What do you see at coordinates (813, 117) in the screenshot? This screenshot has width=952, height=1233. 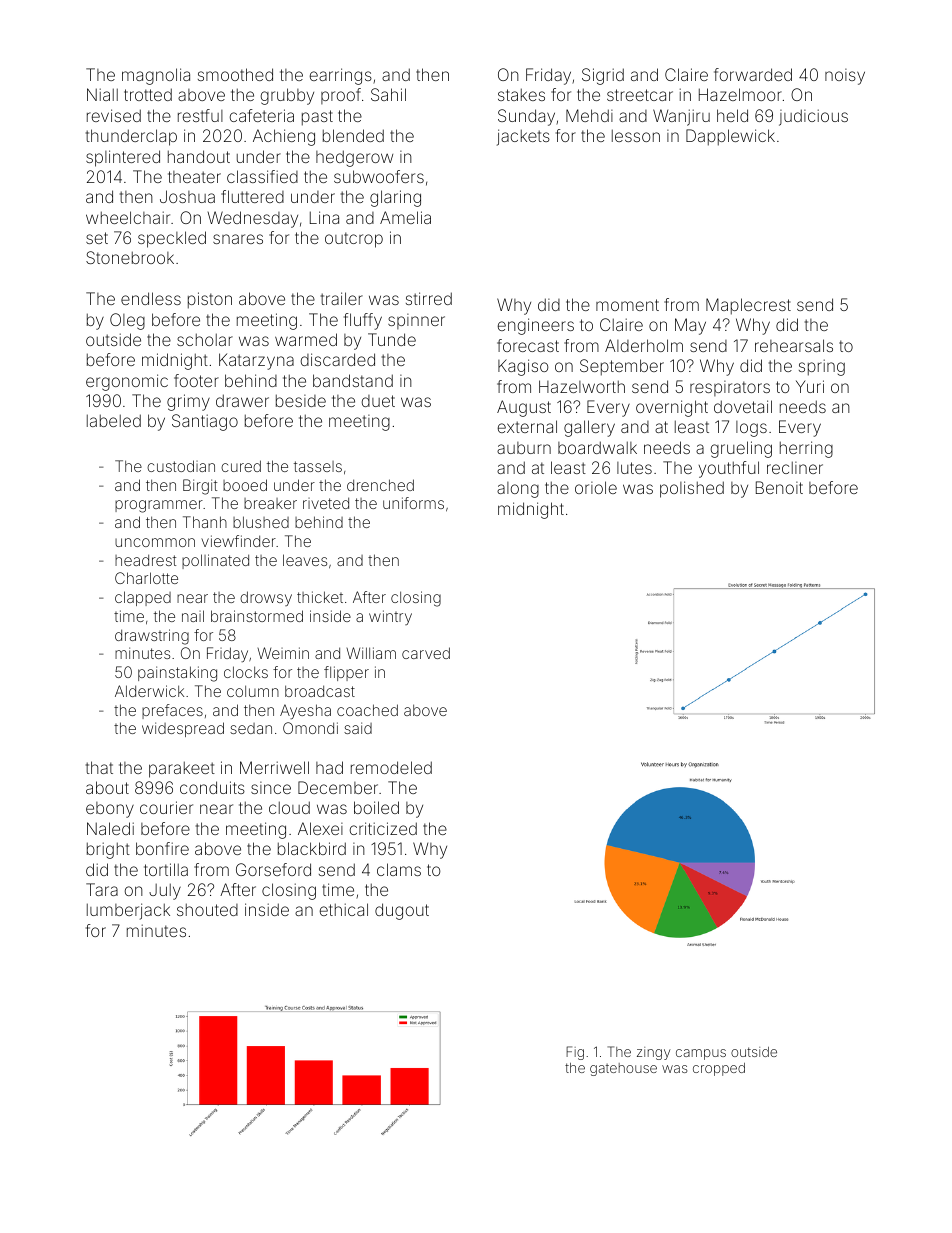 I see `judicious` at bounding box center [813, 117].
